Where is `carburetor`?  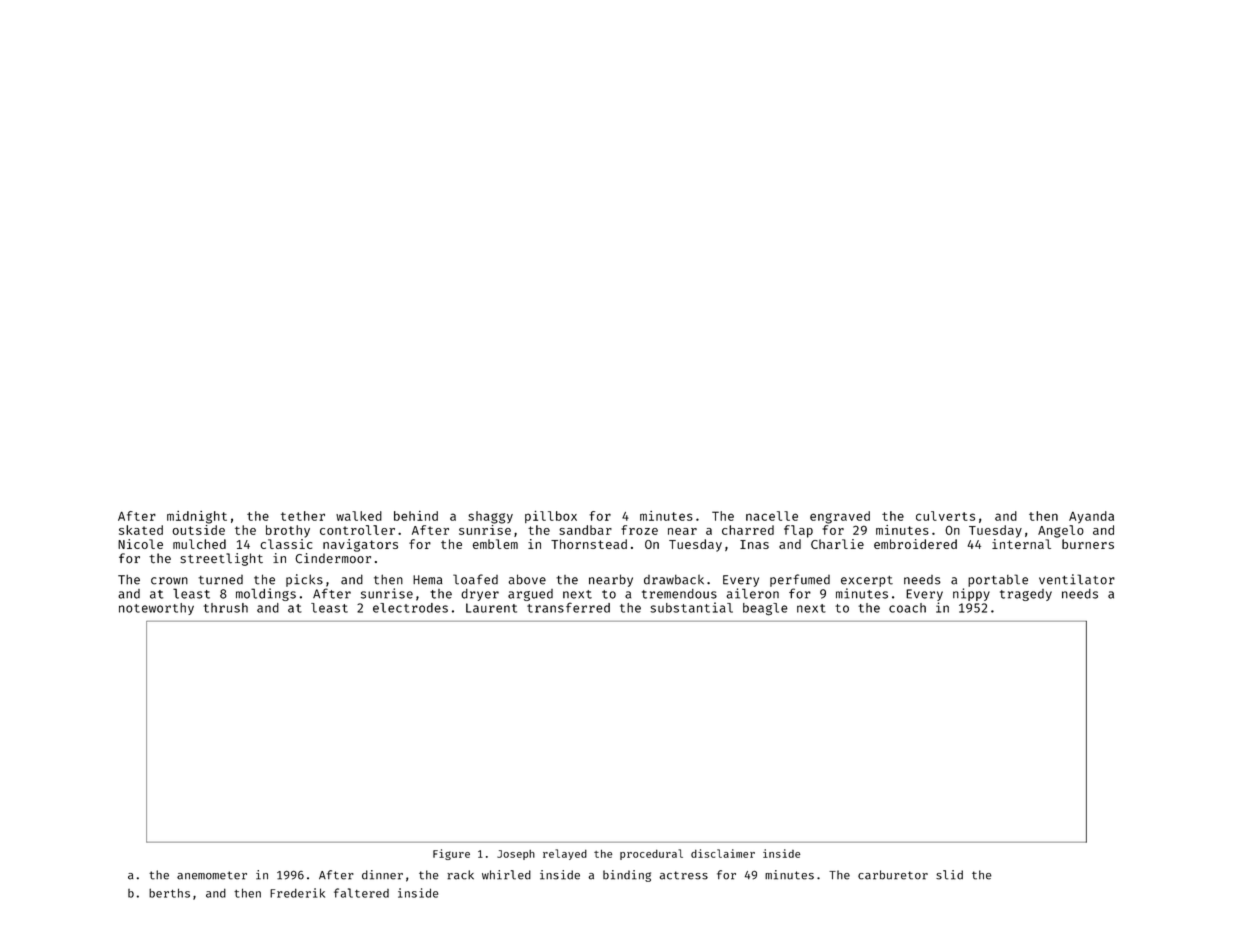 carburetor is located at coordinates (893, 875).
